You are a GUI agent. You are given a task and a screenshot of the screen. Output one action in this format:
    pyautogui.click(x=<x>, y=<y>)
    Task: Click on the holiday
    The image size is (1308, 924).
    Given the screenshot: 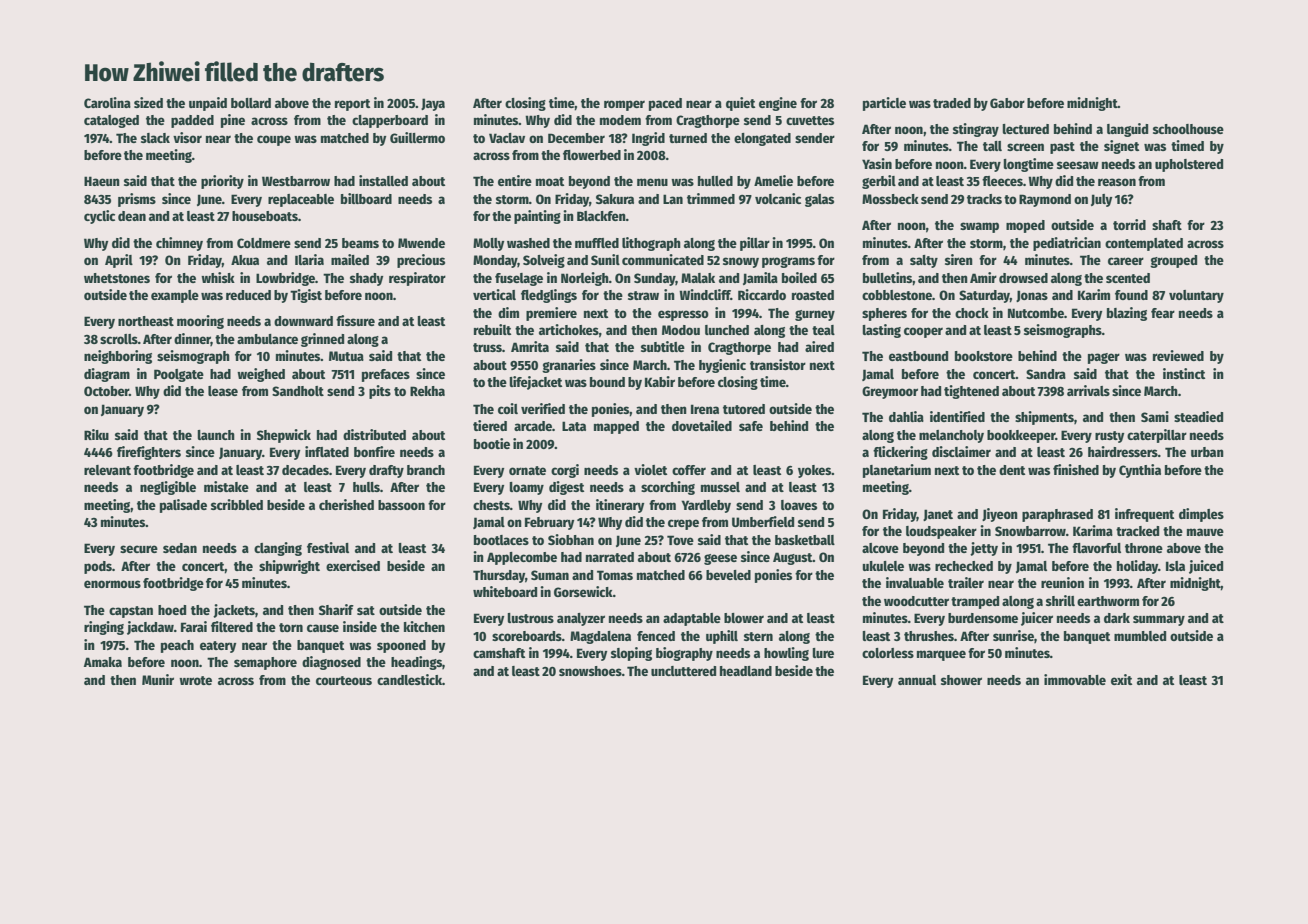 What is the action you would take?
    pyautogui.click(x=1137, y=567)
